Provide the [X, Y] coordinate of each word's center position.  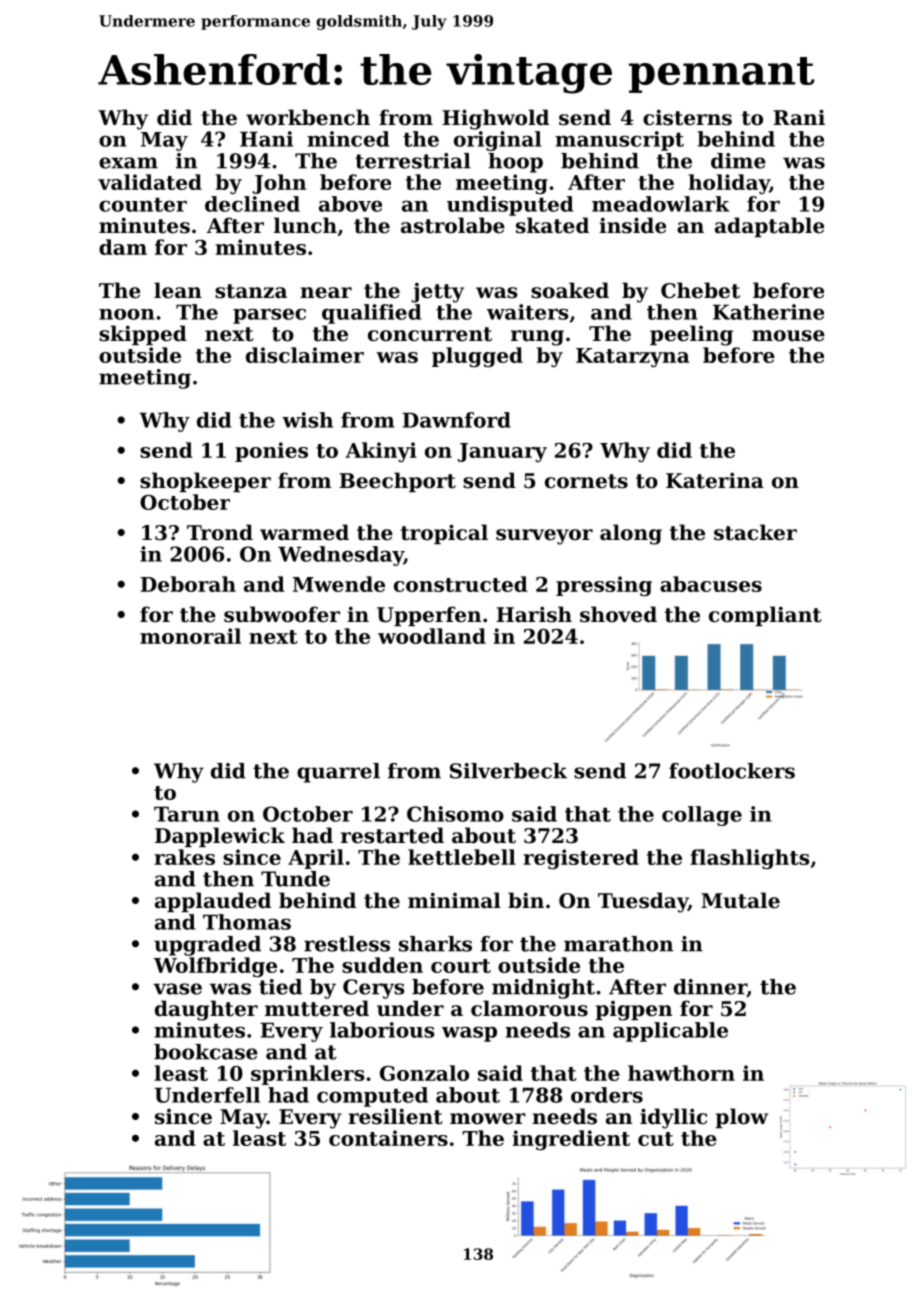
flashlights [749, 859]
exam [128, 163]
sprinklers [307, 1075]
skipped [143, 335]
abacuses [711, 584]
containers [388, 1138]
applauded [213, 902]
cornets [586, 481]
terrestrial [413, 161]
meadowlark [660, 204]
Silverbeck [508, 771]
